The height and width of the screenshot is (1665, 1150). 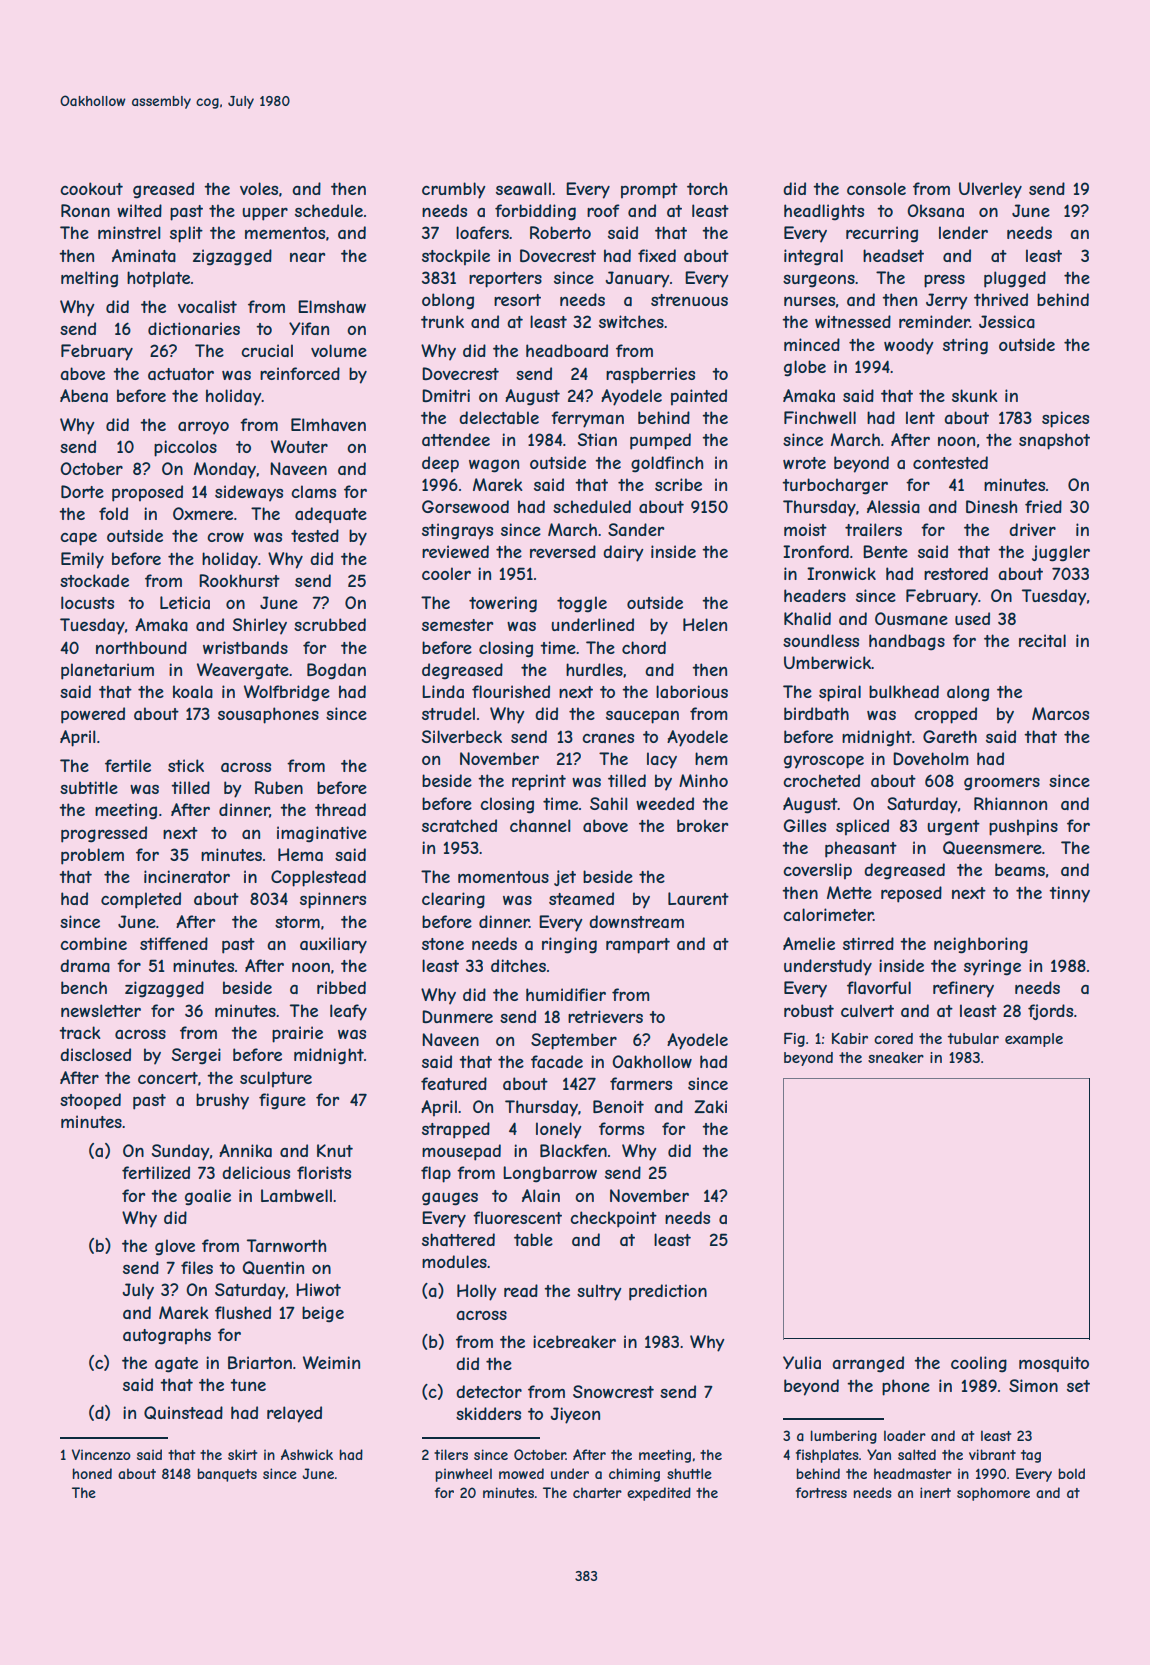 I want to click on spliced, so click(x=862, y=827).
